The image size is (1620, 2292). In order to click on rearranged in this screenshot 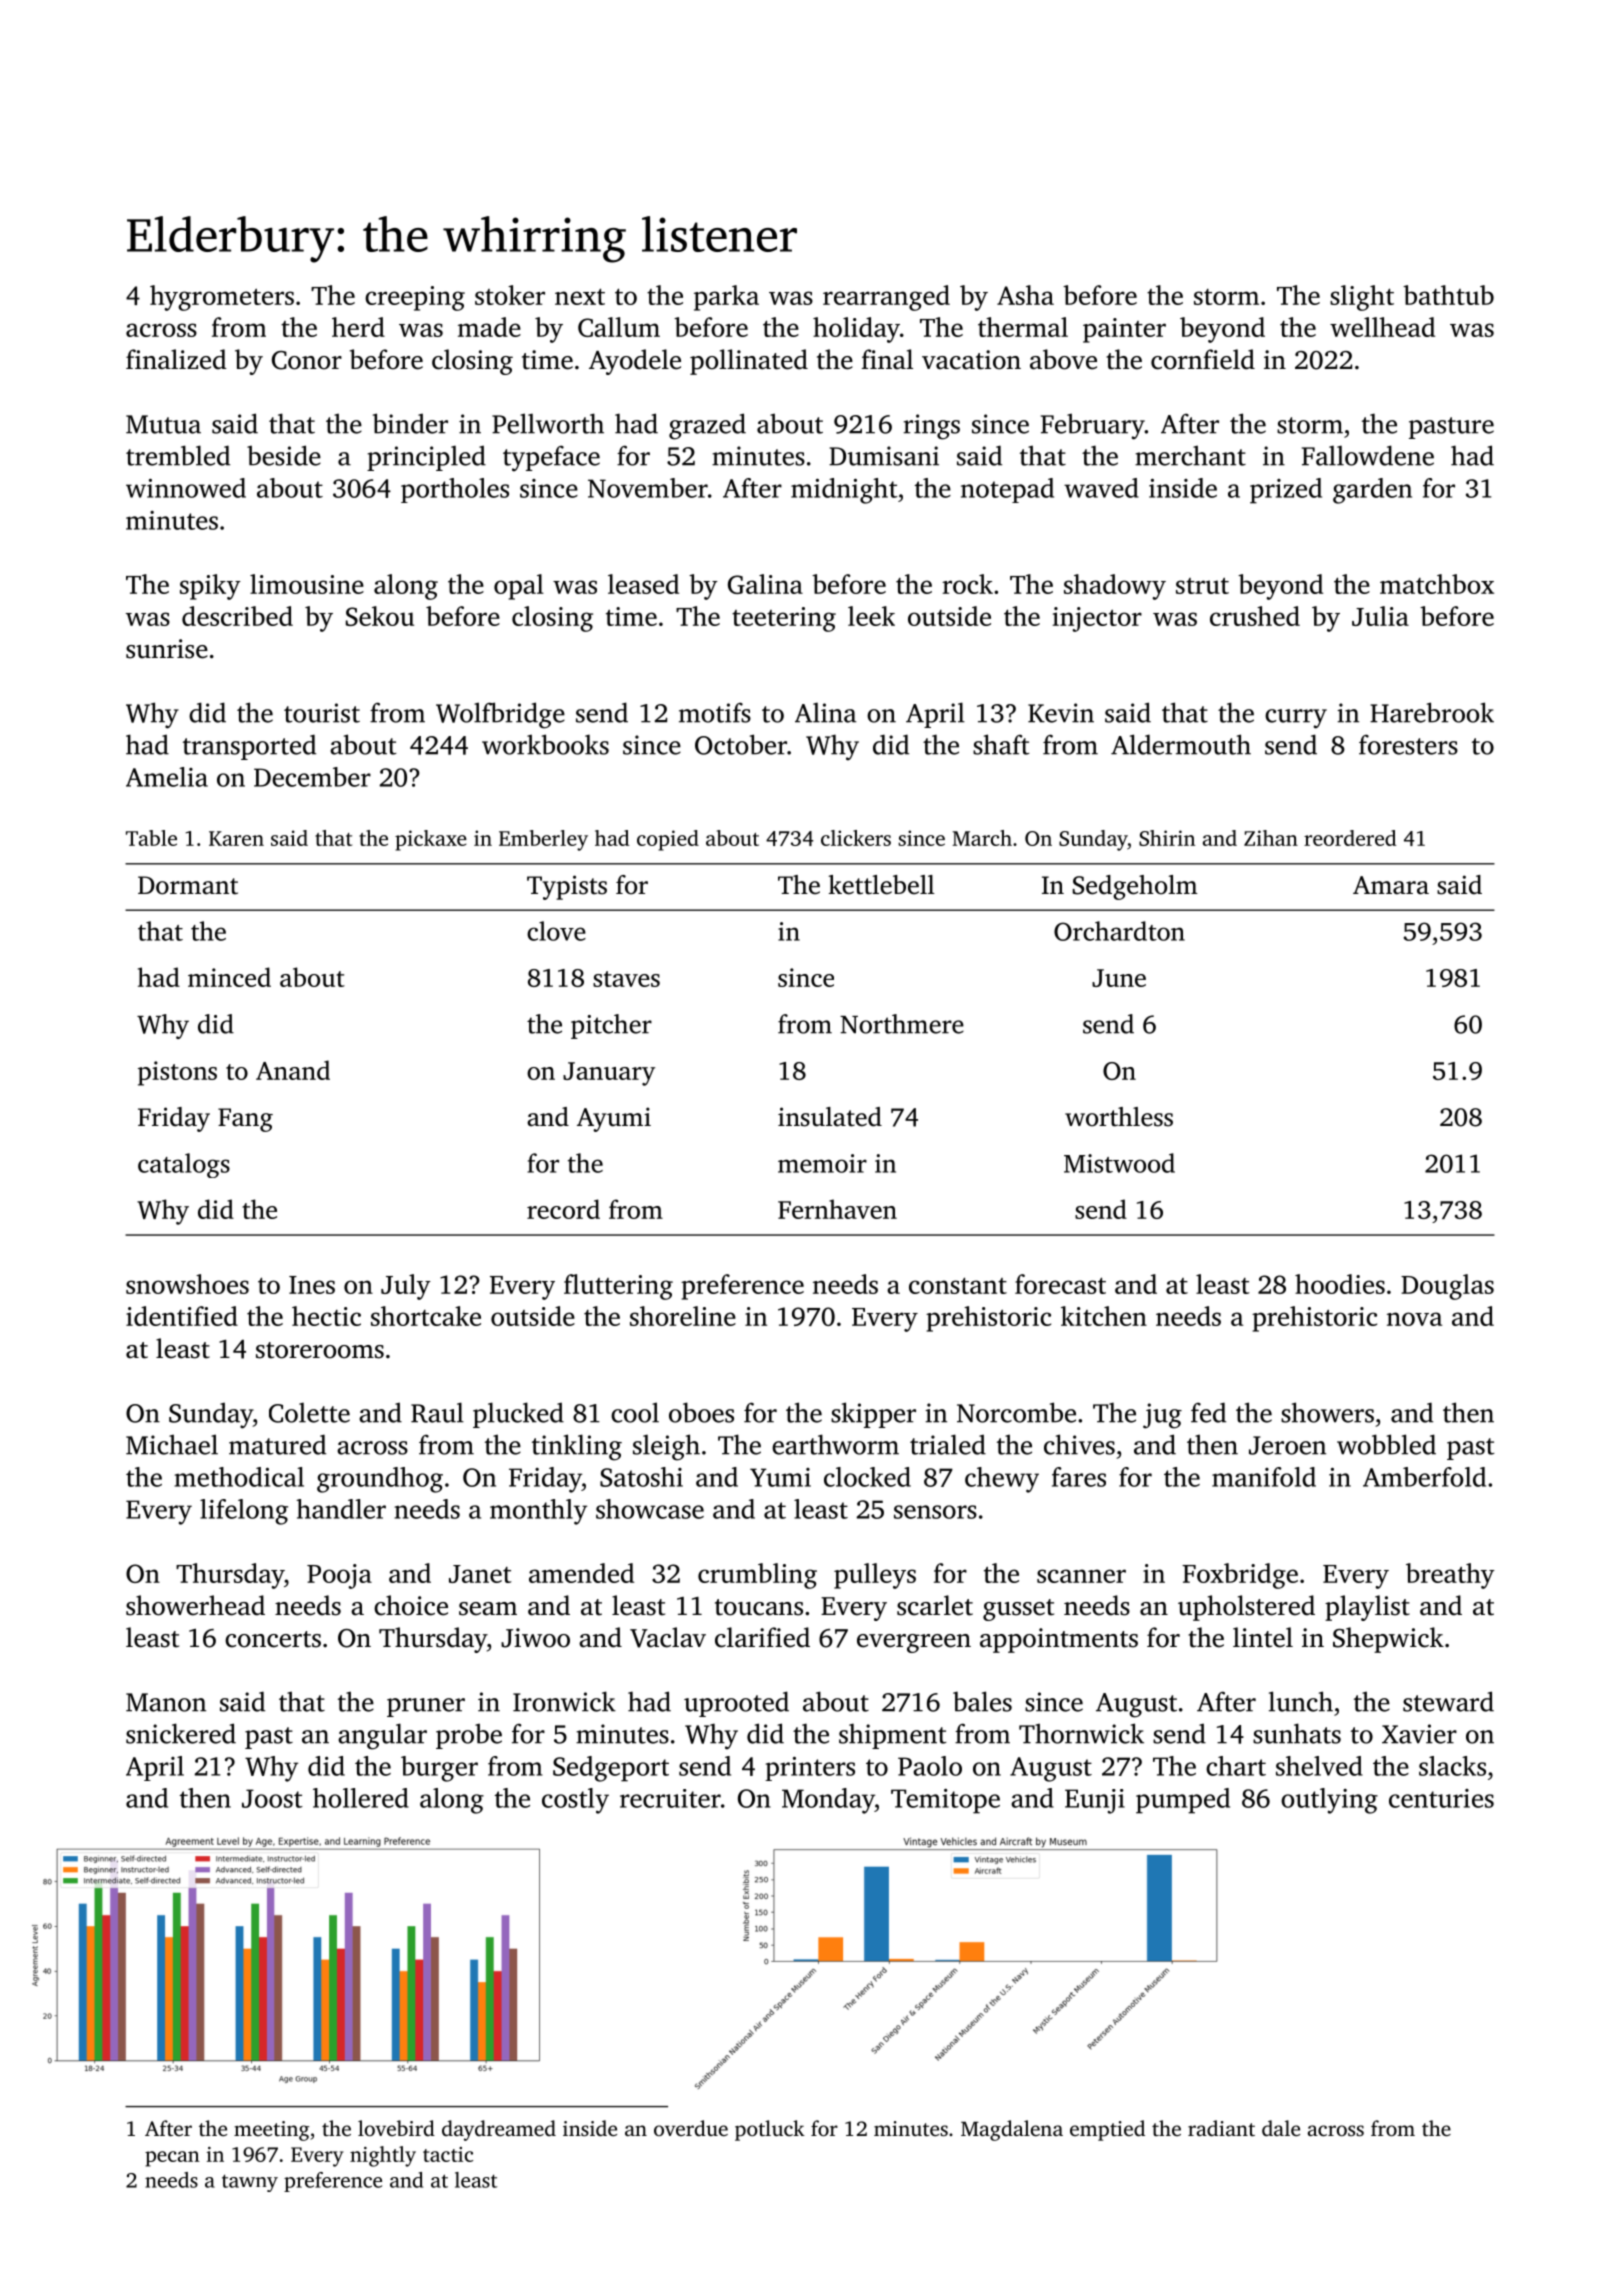, I will do `click(886, 298)`.
